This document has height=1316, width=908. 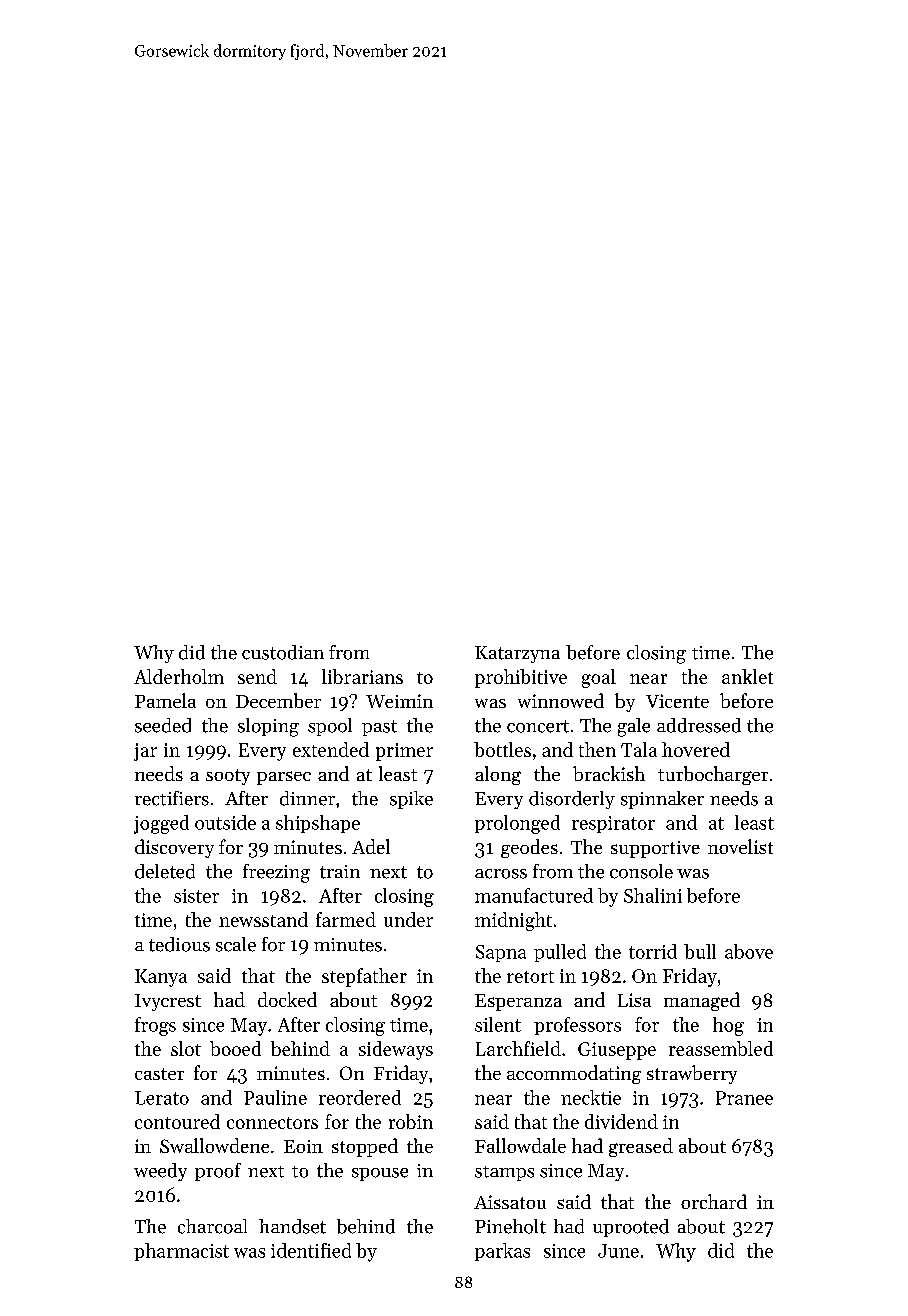 I want to click on parkas, so click(x=502, y=1252).
